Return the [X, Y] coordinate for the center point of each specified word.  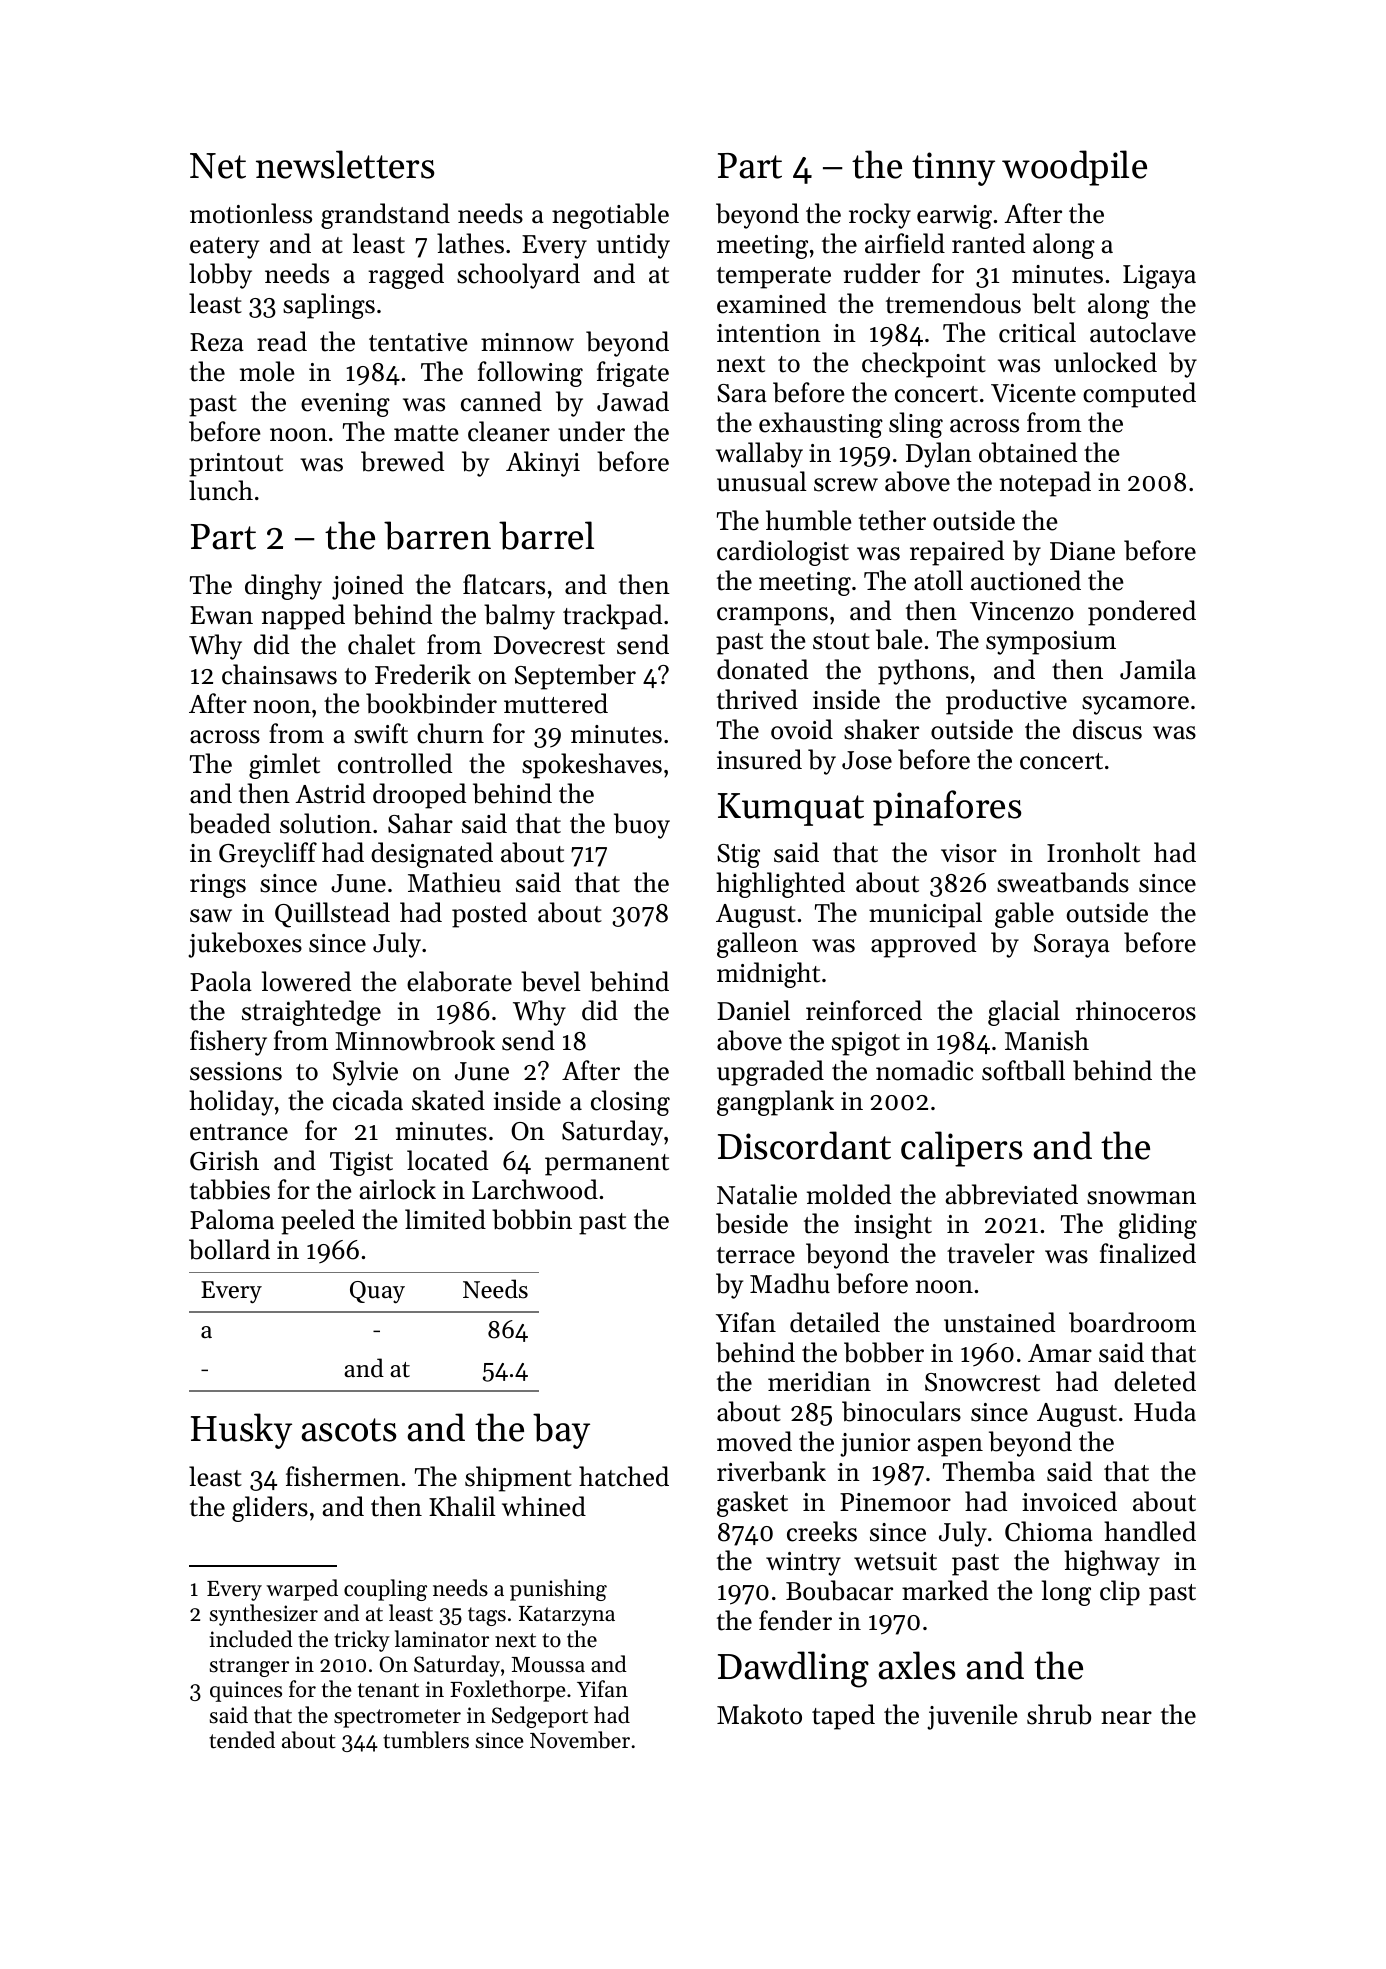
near [1126, 1718]
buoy [642, 826]
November [580, 1740]
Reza [217, 342]
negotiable [610, 216]
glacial [1024, 1013]
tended [242, 1740]
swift [381, 733]
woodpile [1074, 168]
